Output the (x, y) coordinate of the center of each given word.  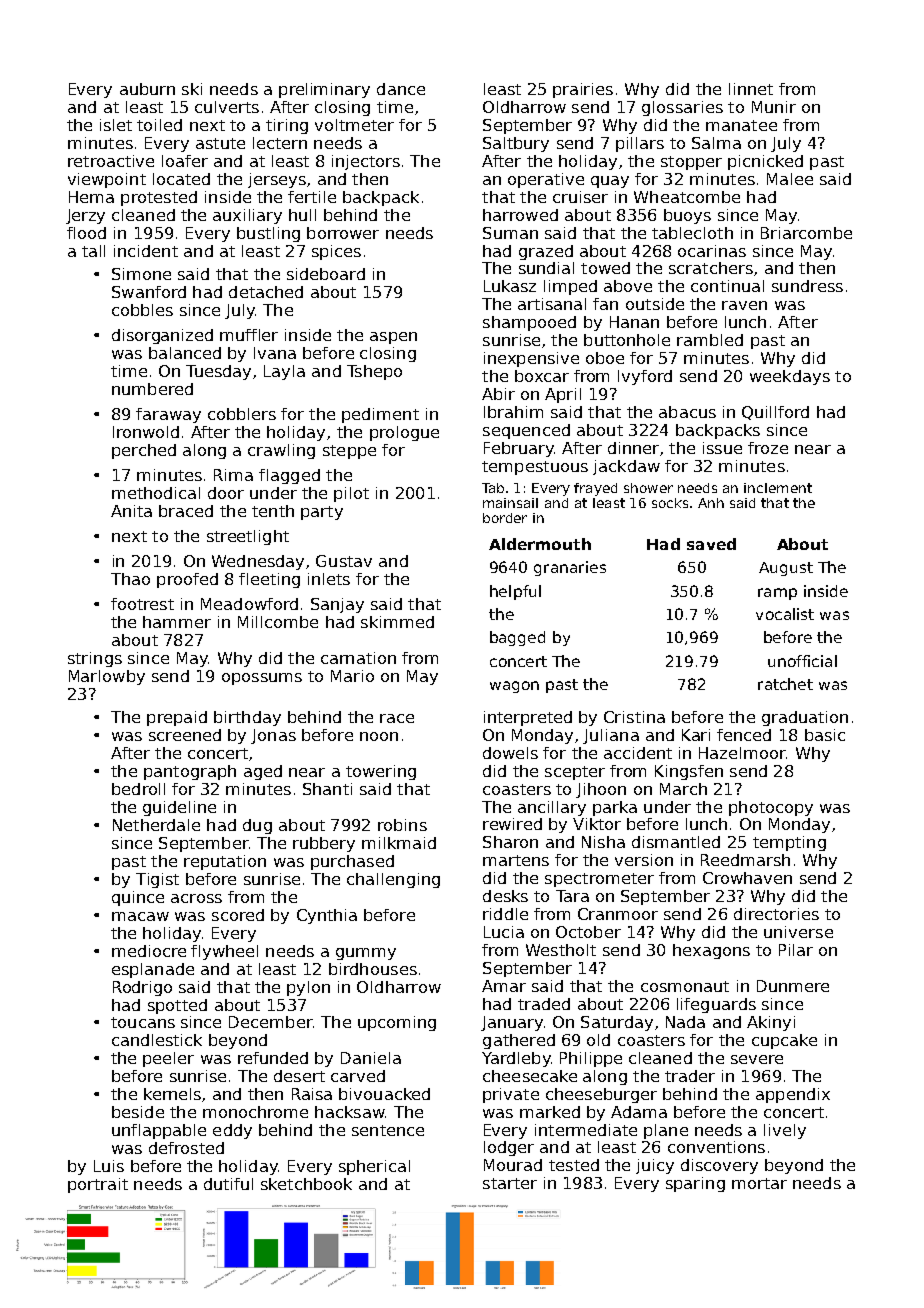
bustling (268, 234)
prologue (404, 433)
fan (605, 304)
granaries (570, 568)
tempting (789, 843)
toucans (143, 1022)
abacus (687, 412)
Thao (130, 579)
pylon (308, 988)
